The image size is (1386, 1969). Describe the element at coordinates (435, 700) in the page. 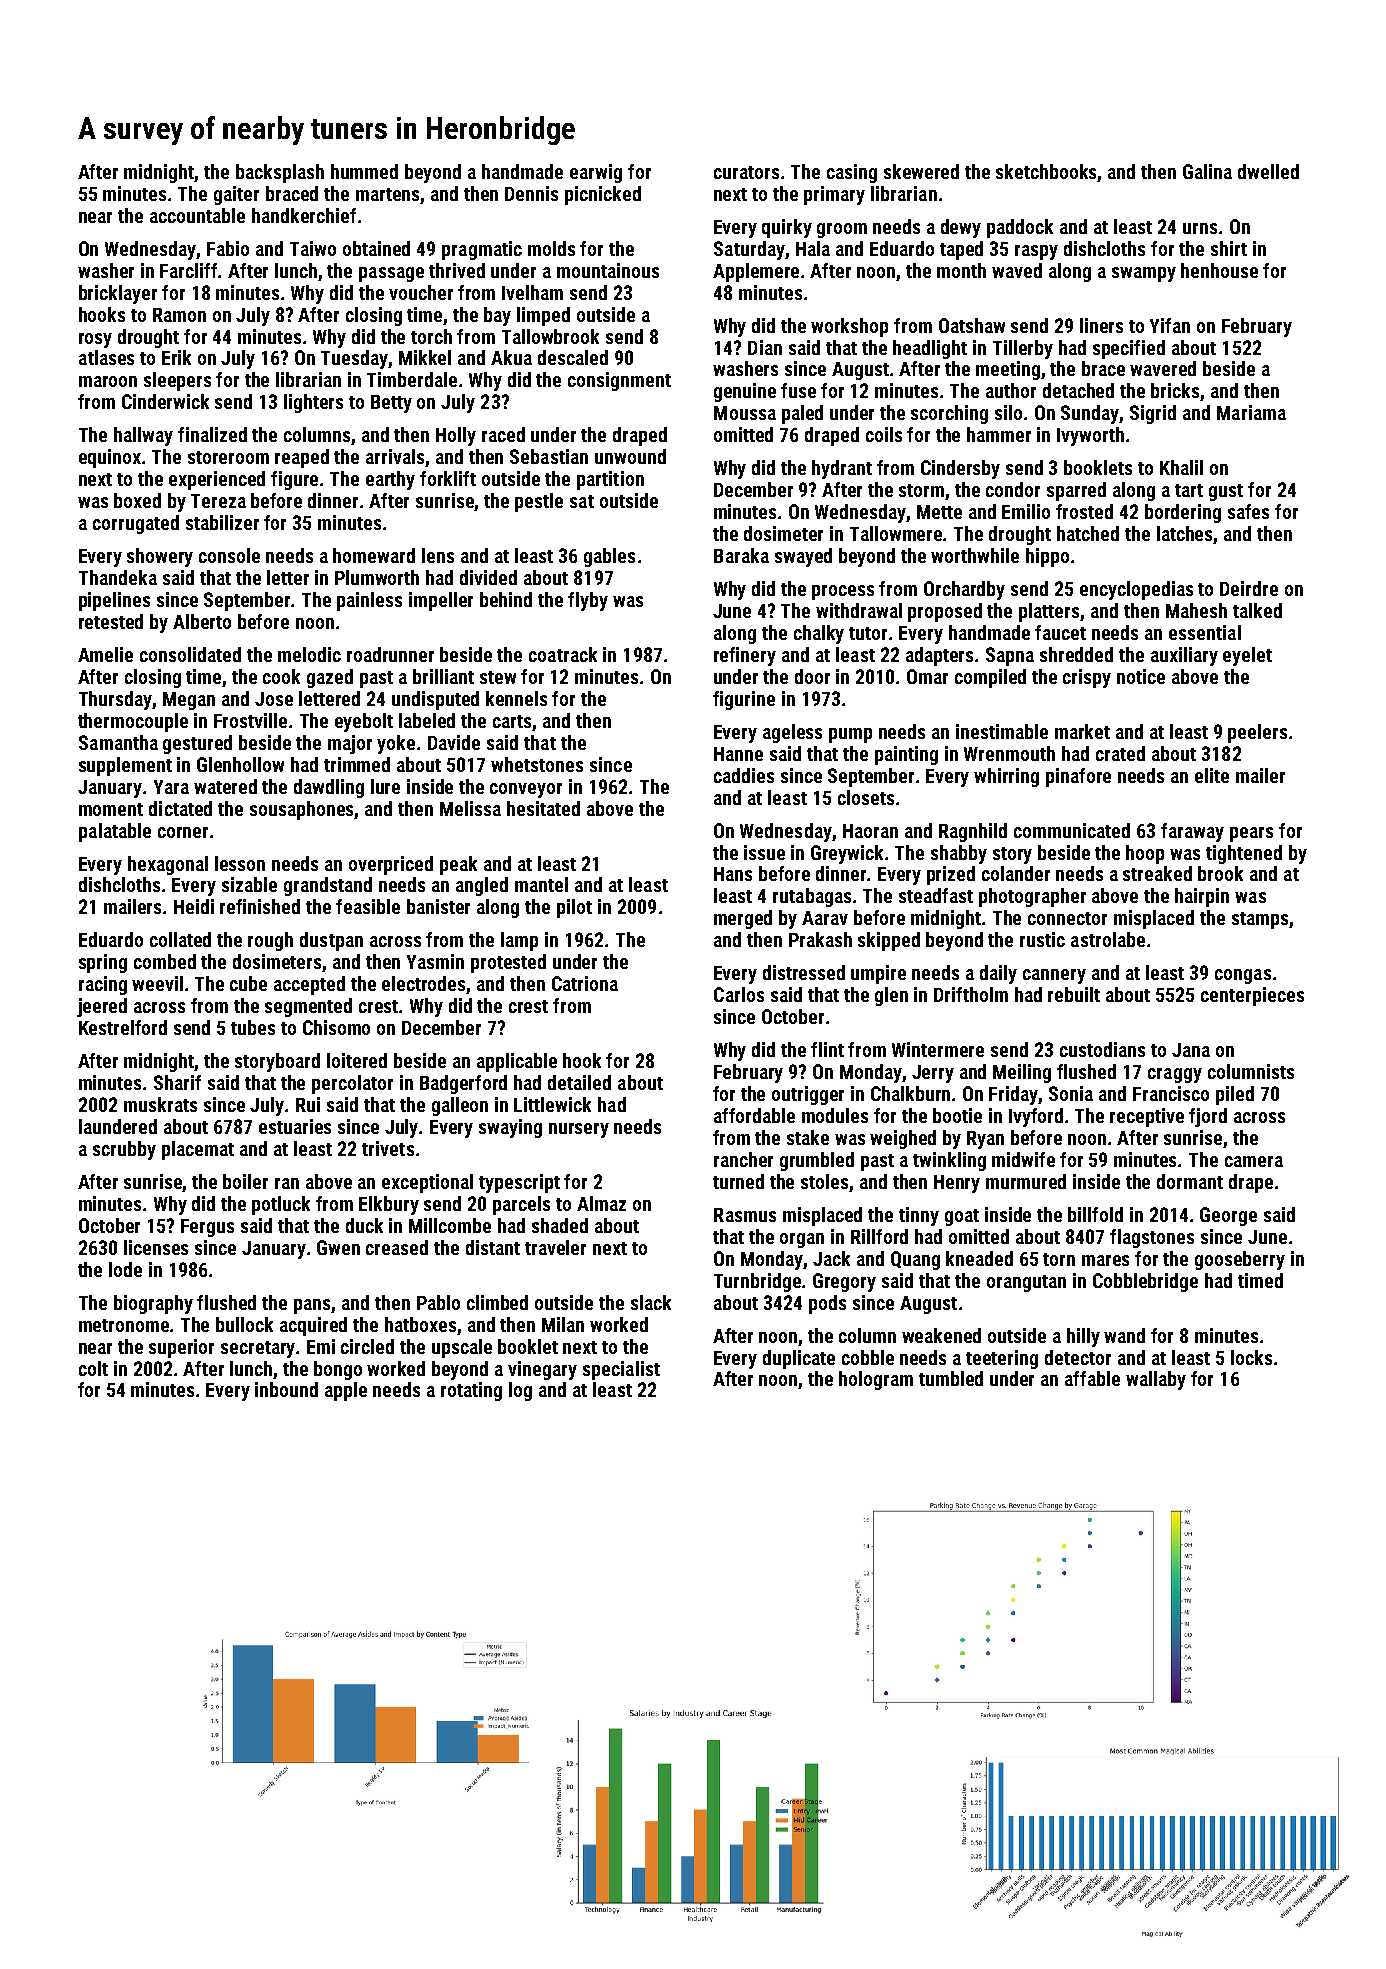

I see `undisputed` at that location.
